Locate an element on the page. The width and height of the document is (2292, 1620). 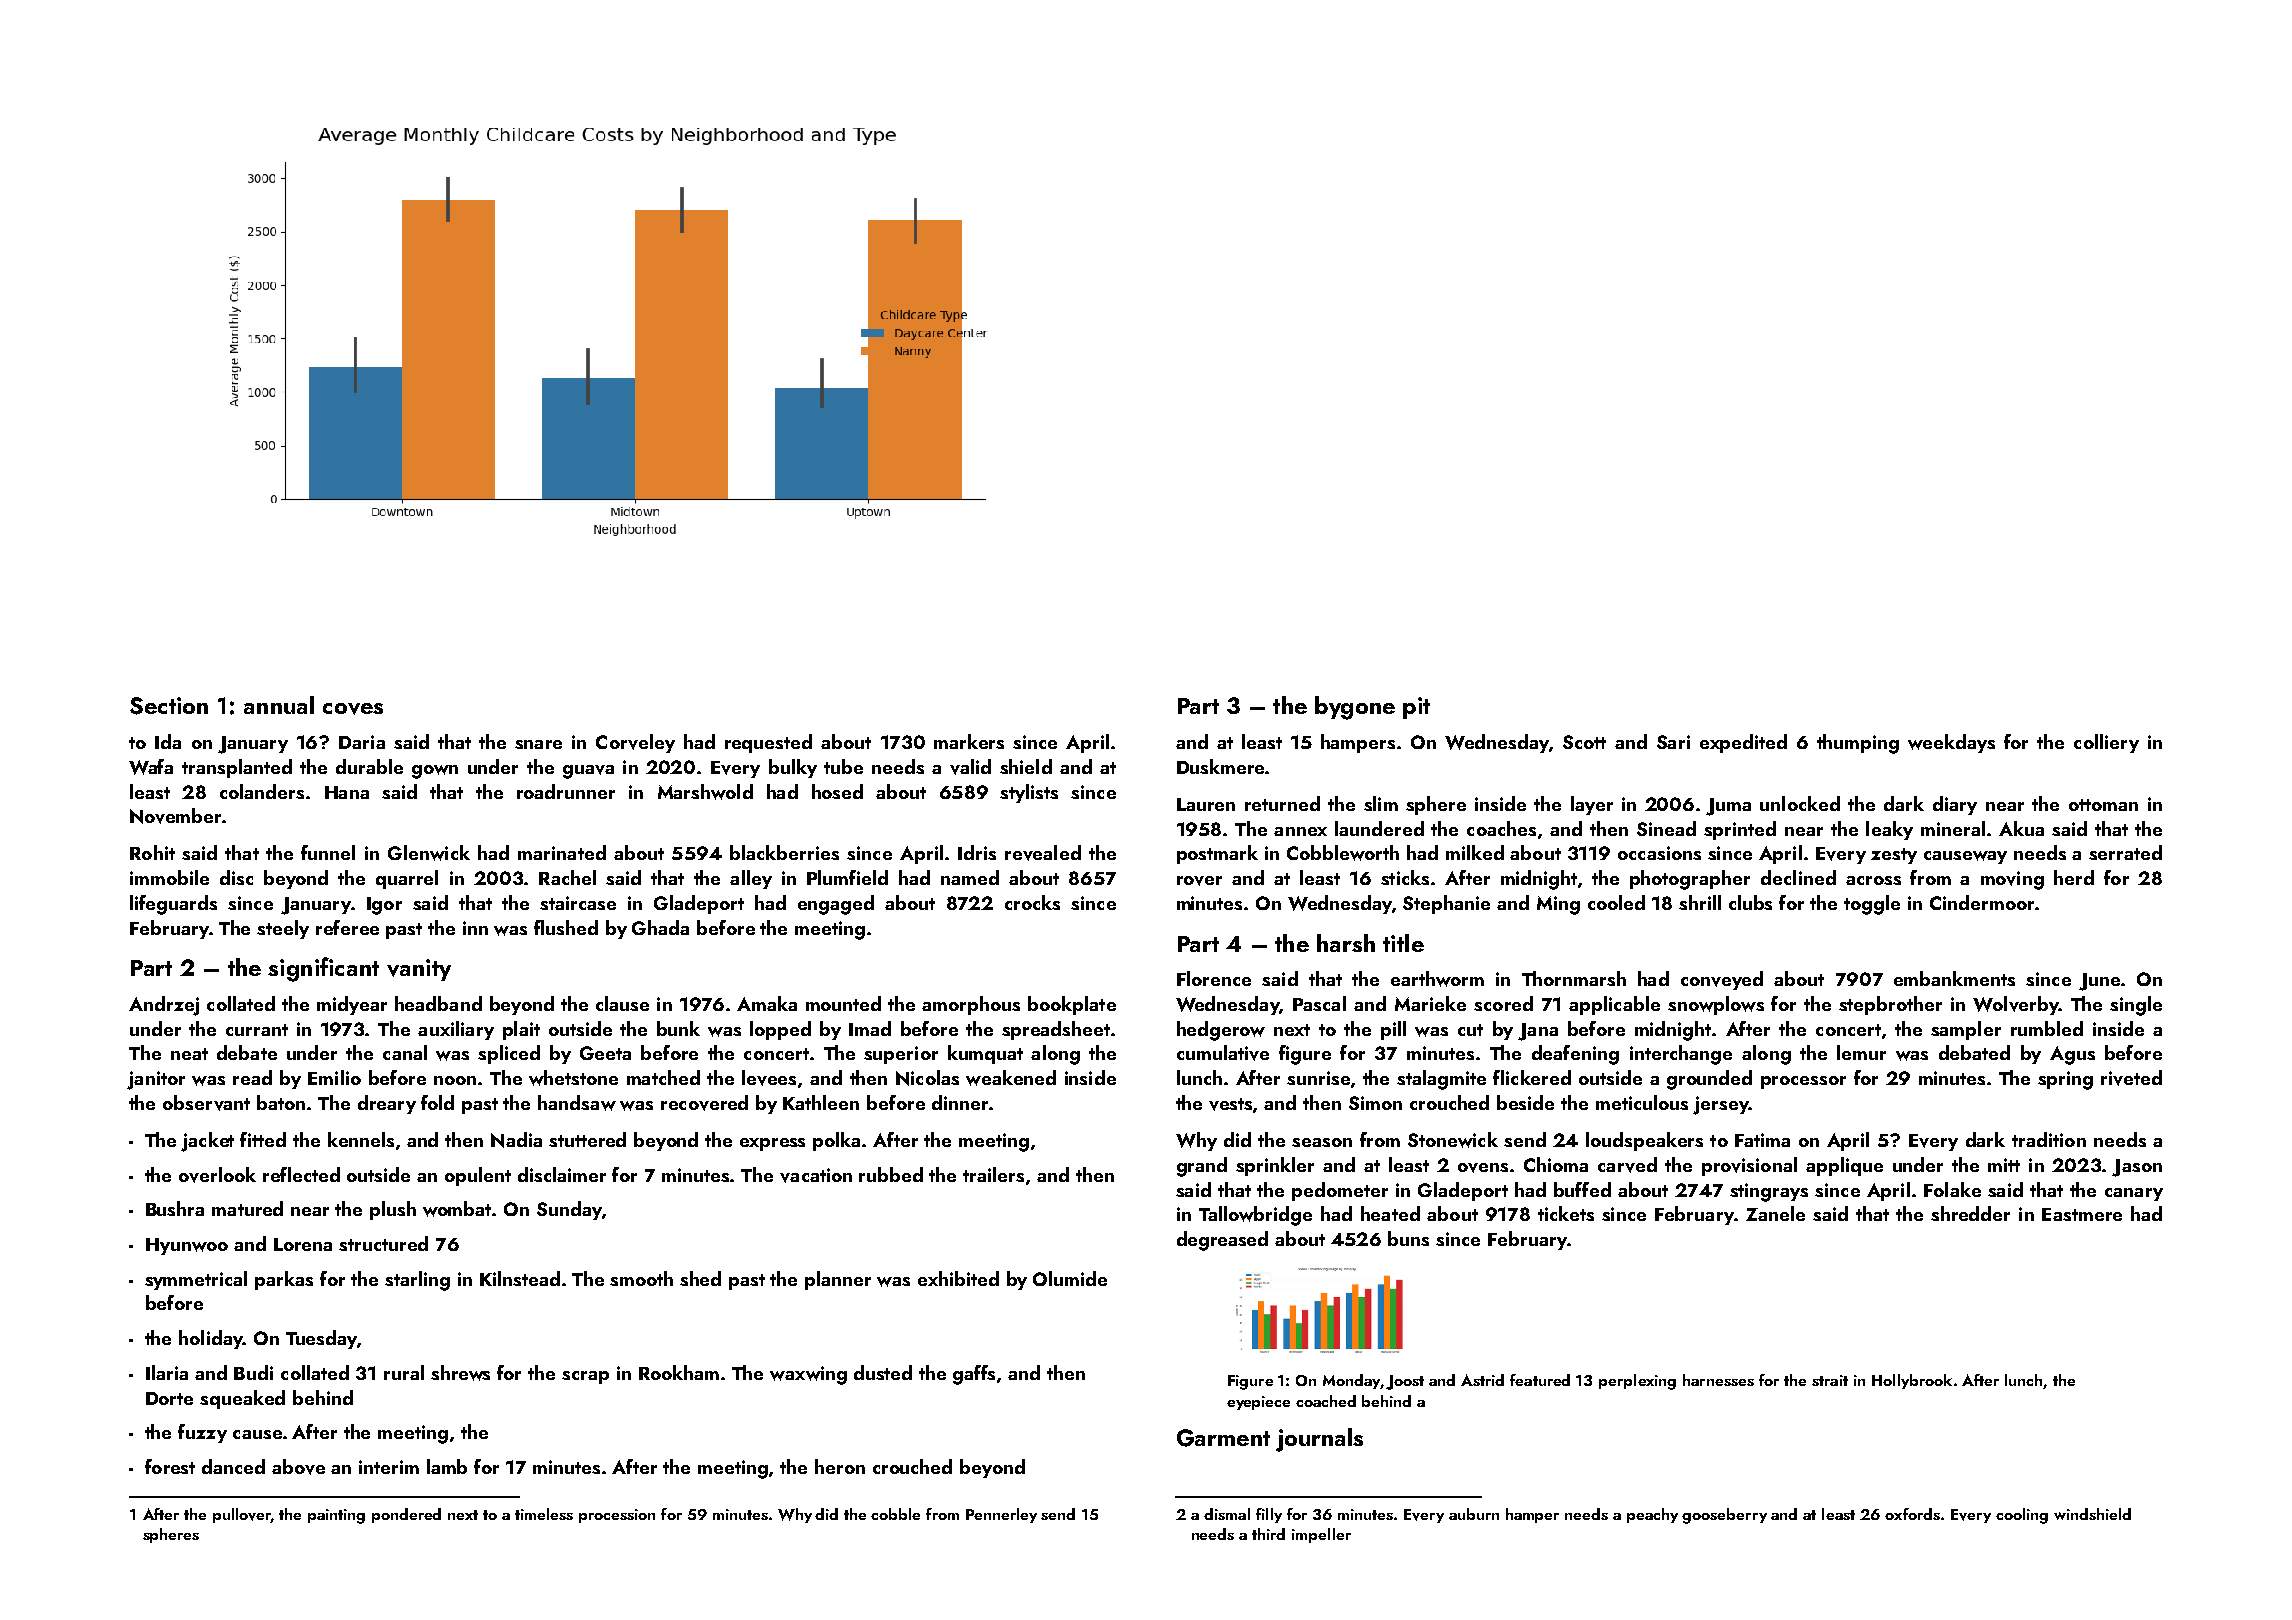
markers is located at coordinates (969, 741).
